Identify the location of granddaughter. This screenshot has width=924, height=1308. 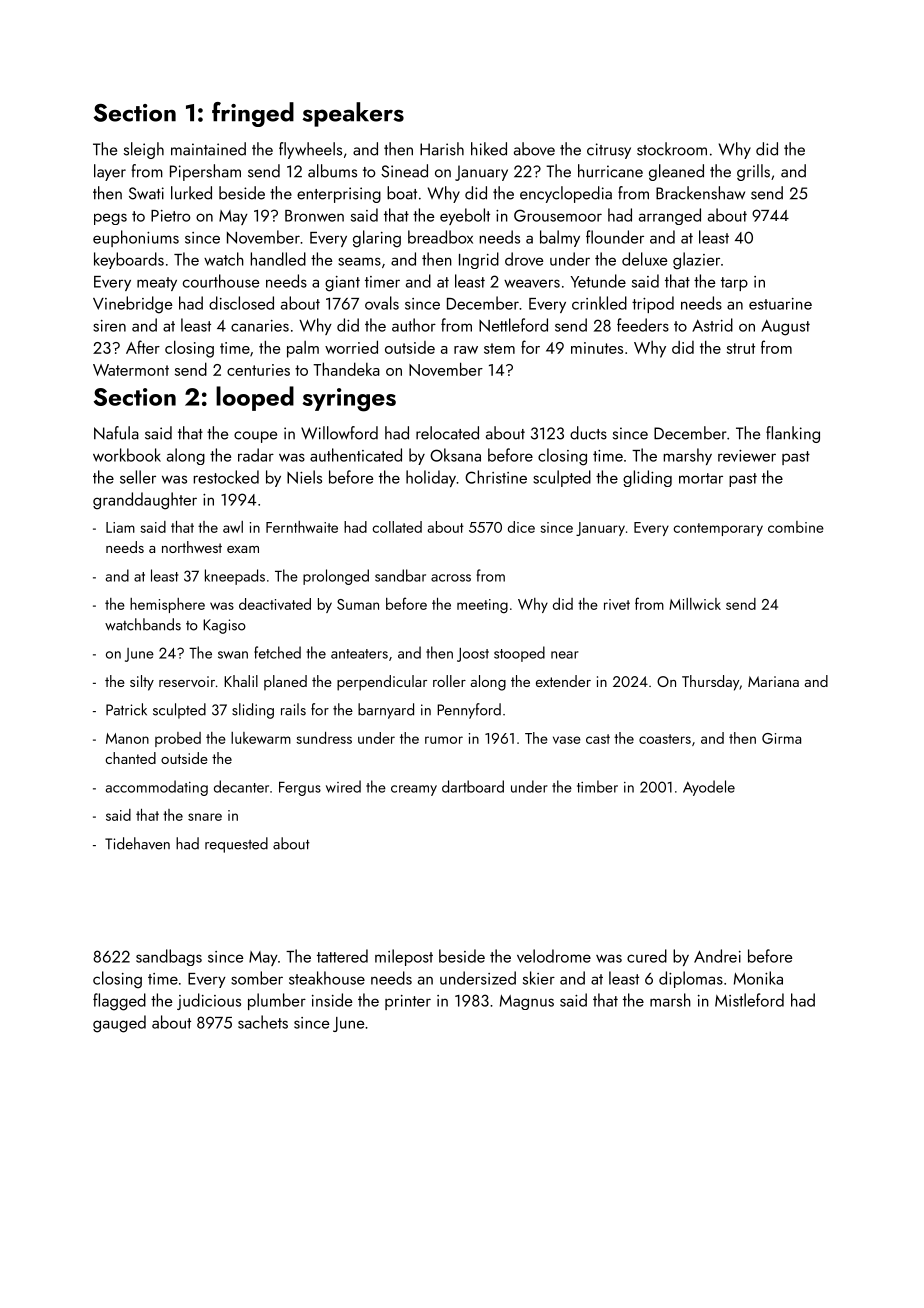
(145, 501).
